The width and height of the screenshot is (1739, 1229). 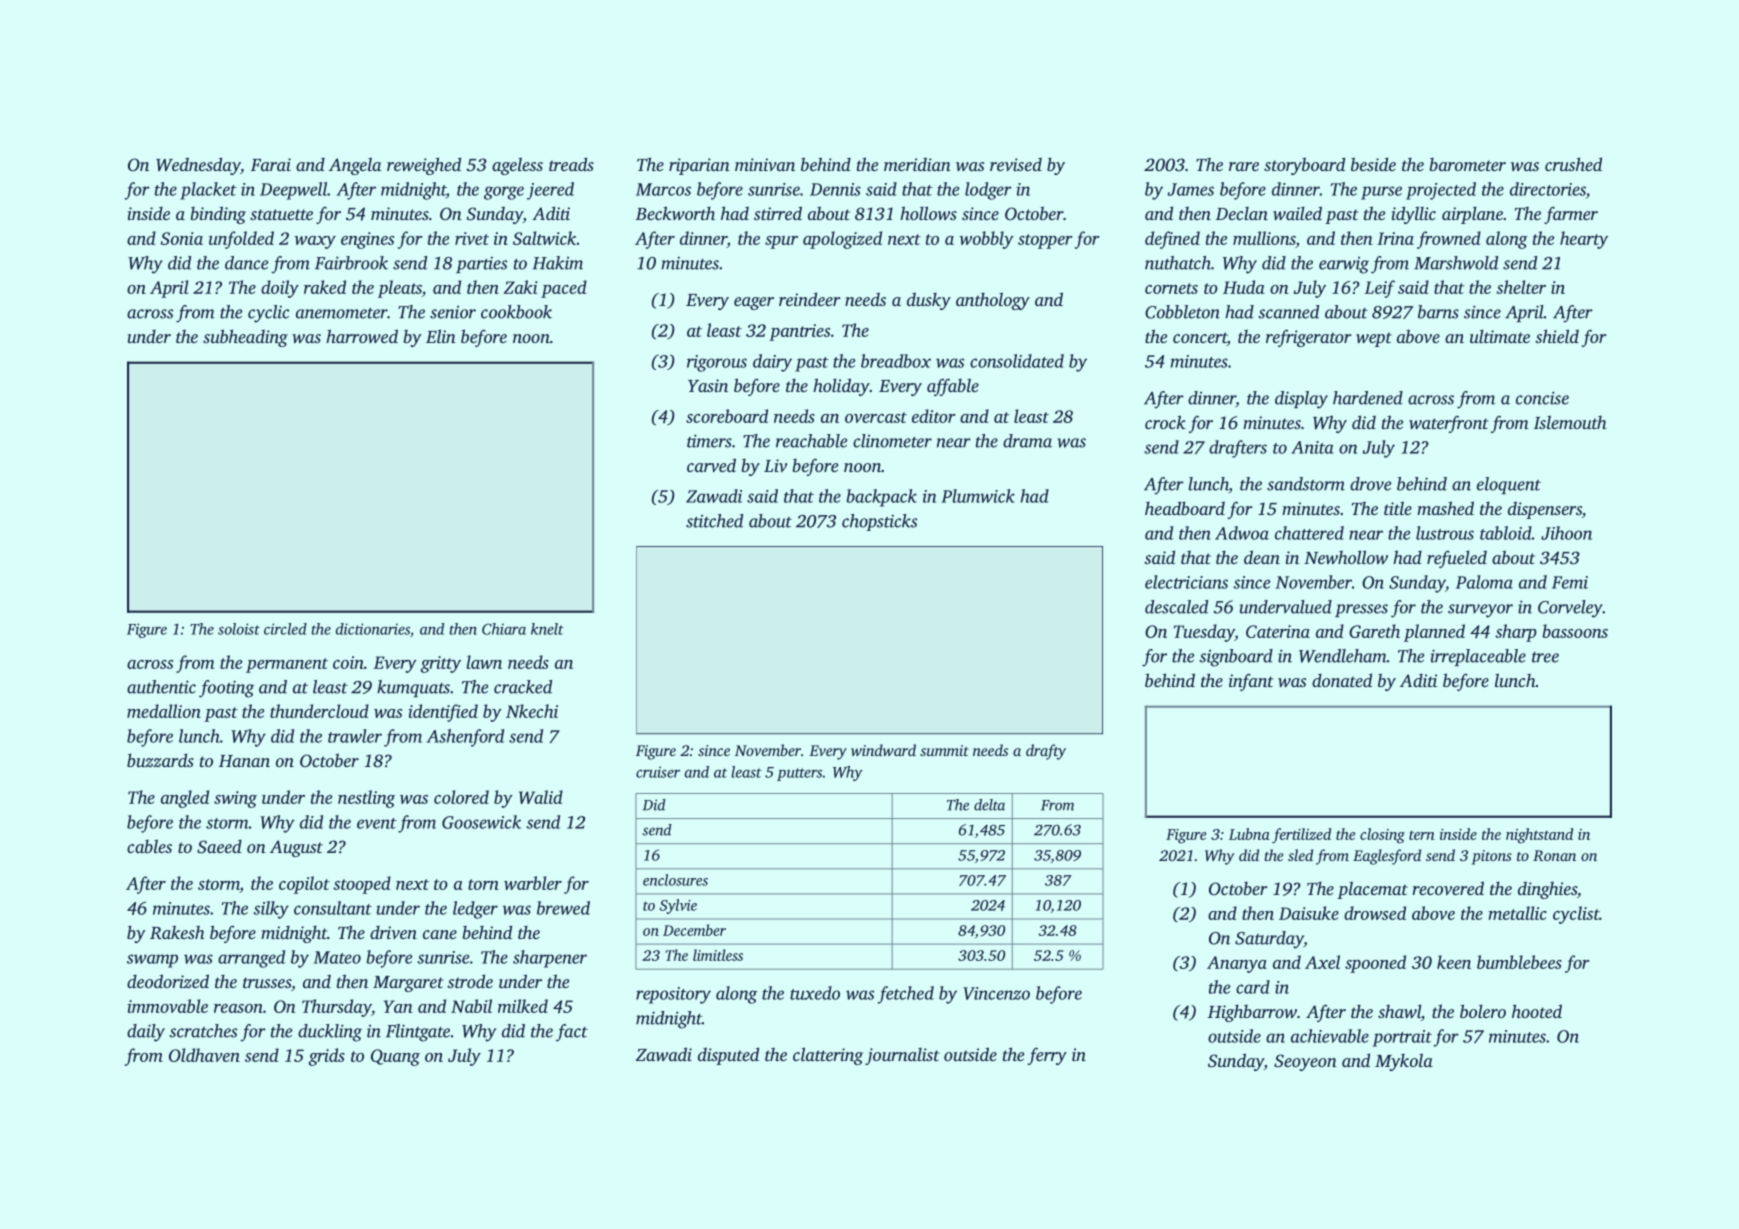 What do you see at coordinates (424, 166) in the screenshot?
I see `reweighed` at bounding box center [424, 166].
